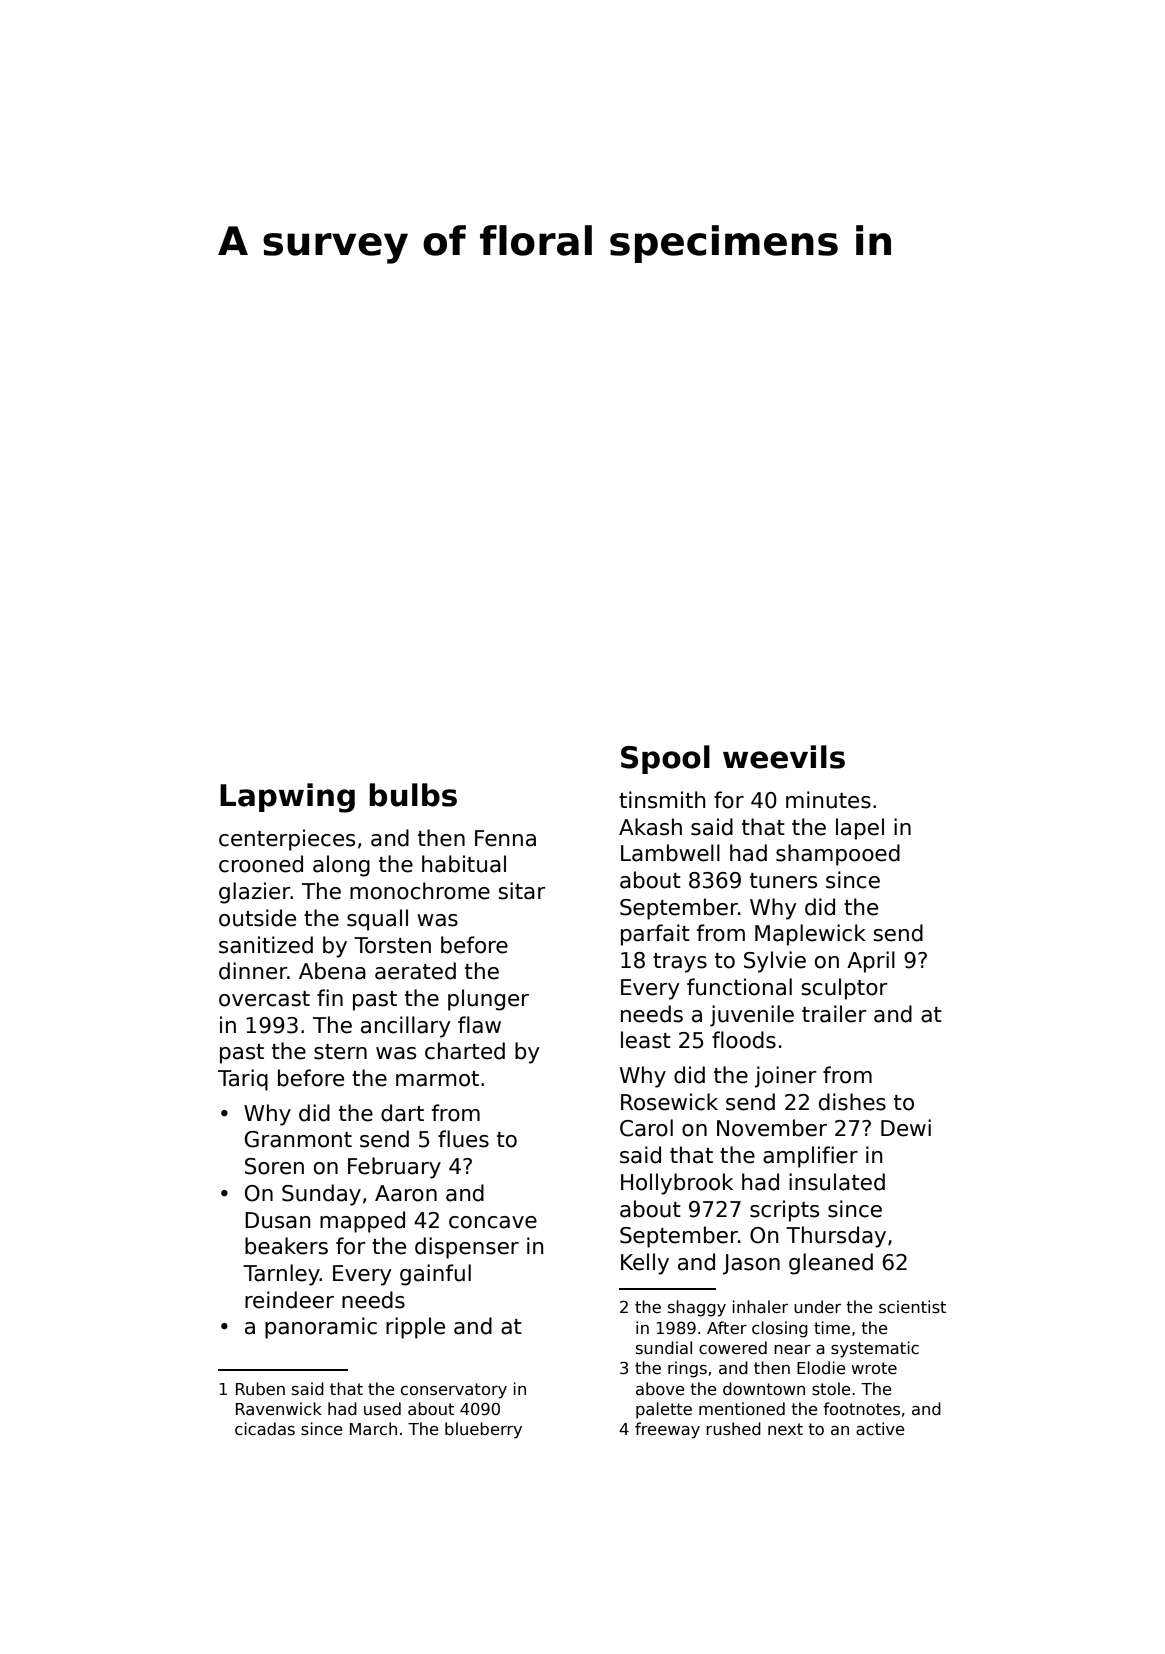  What do you see at coordinates (437, 1079) in the screenshot?
I see `marmot` at bounding box center [437, 1079].
